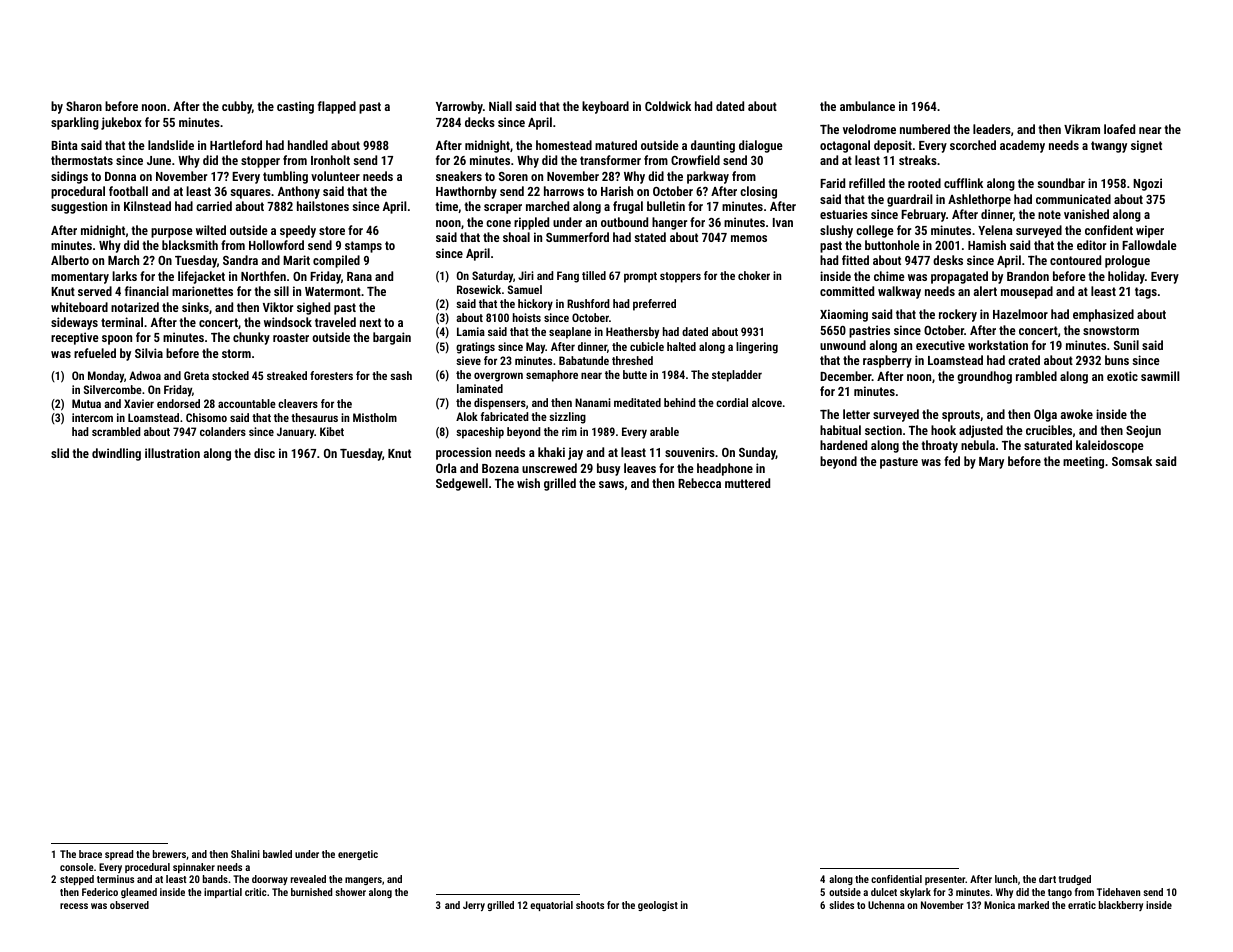 The width and height of the document is (1233, 952). What do you see at coordinates (610, 160) in the document?
I see `transformer` at bounding box center [610, 160].
